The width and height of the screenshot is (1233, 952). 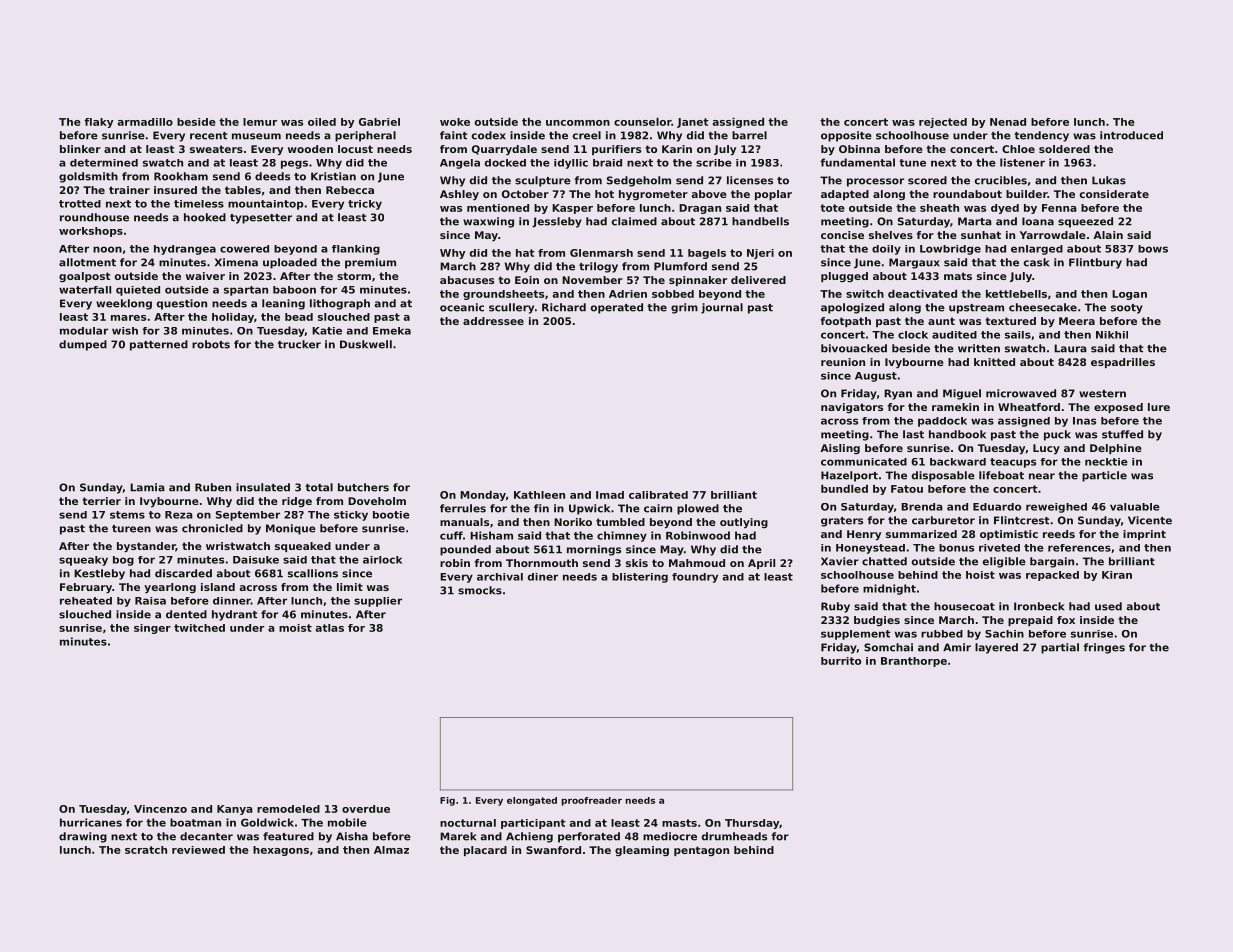 What do you see at coordinates (578, 123) in the screenshot?
I see `uncommon` at bounding box center [578, 123].
